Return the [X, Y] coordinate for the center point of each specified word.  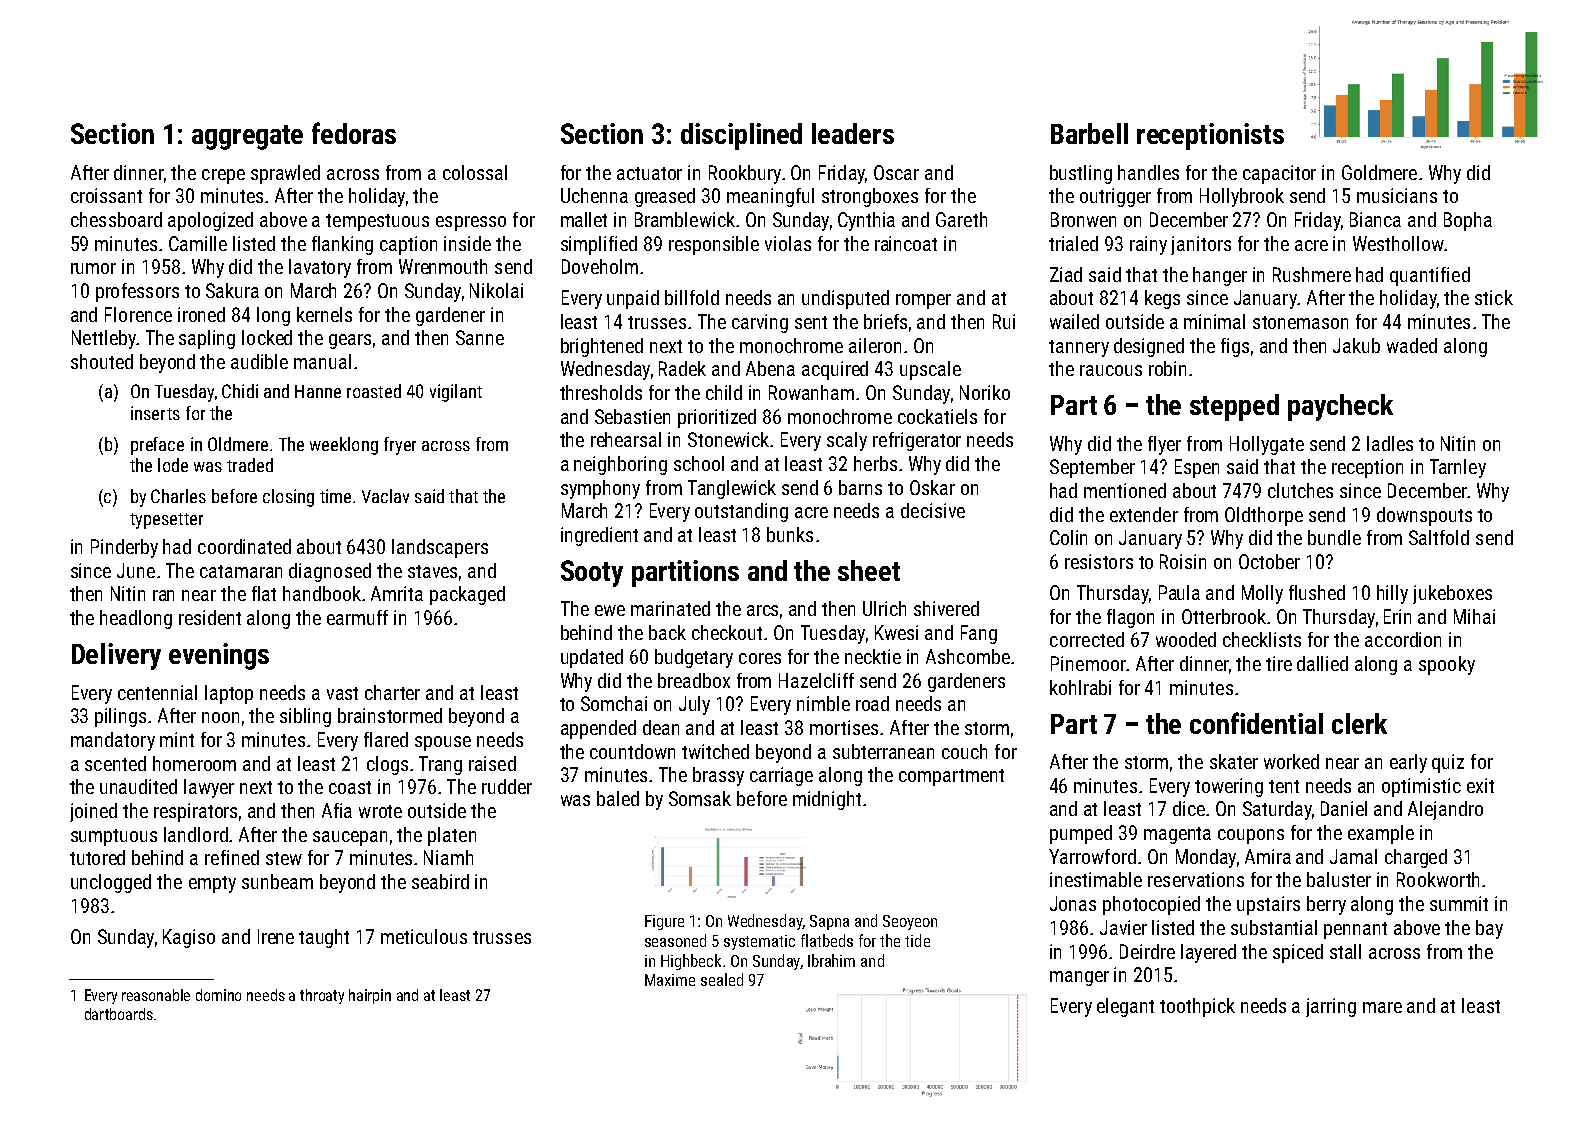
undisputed [845, 299]
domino [218, 995]
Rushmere [1312, 274]
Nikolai [496, 290]
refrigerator [917, 441]
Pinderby [124, 548]
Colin [1068, 537]
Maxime [670, 980]
